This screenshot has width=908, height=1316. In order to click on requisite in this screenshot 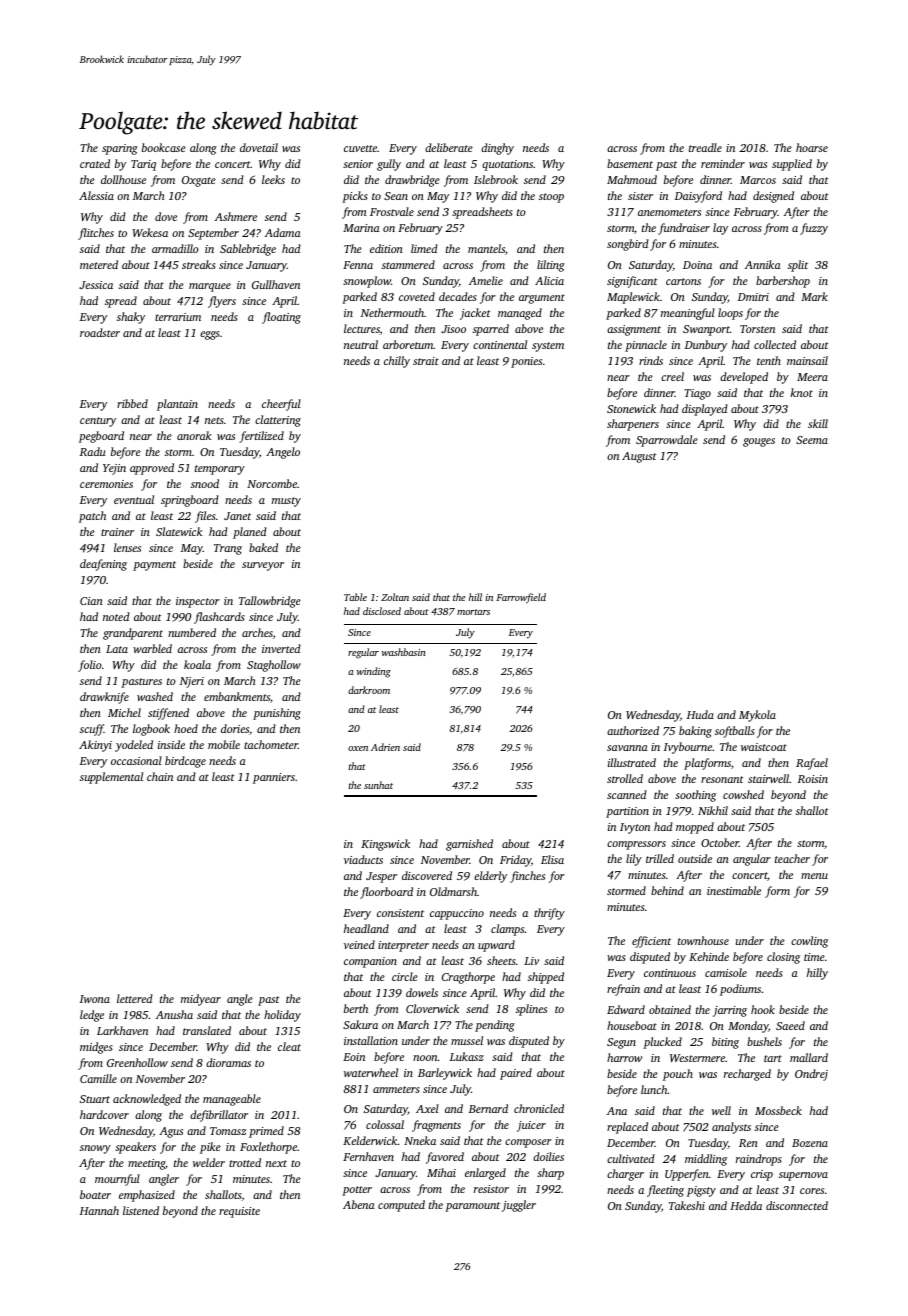, I will do `click(239, 1212)`.
